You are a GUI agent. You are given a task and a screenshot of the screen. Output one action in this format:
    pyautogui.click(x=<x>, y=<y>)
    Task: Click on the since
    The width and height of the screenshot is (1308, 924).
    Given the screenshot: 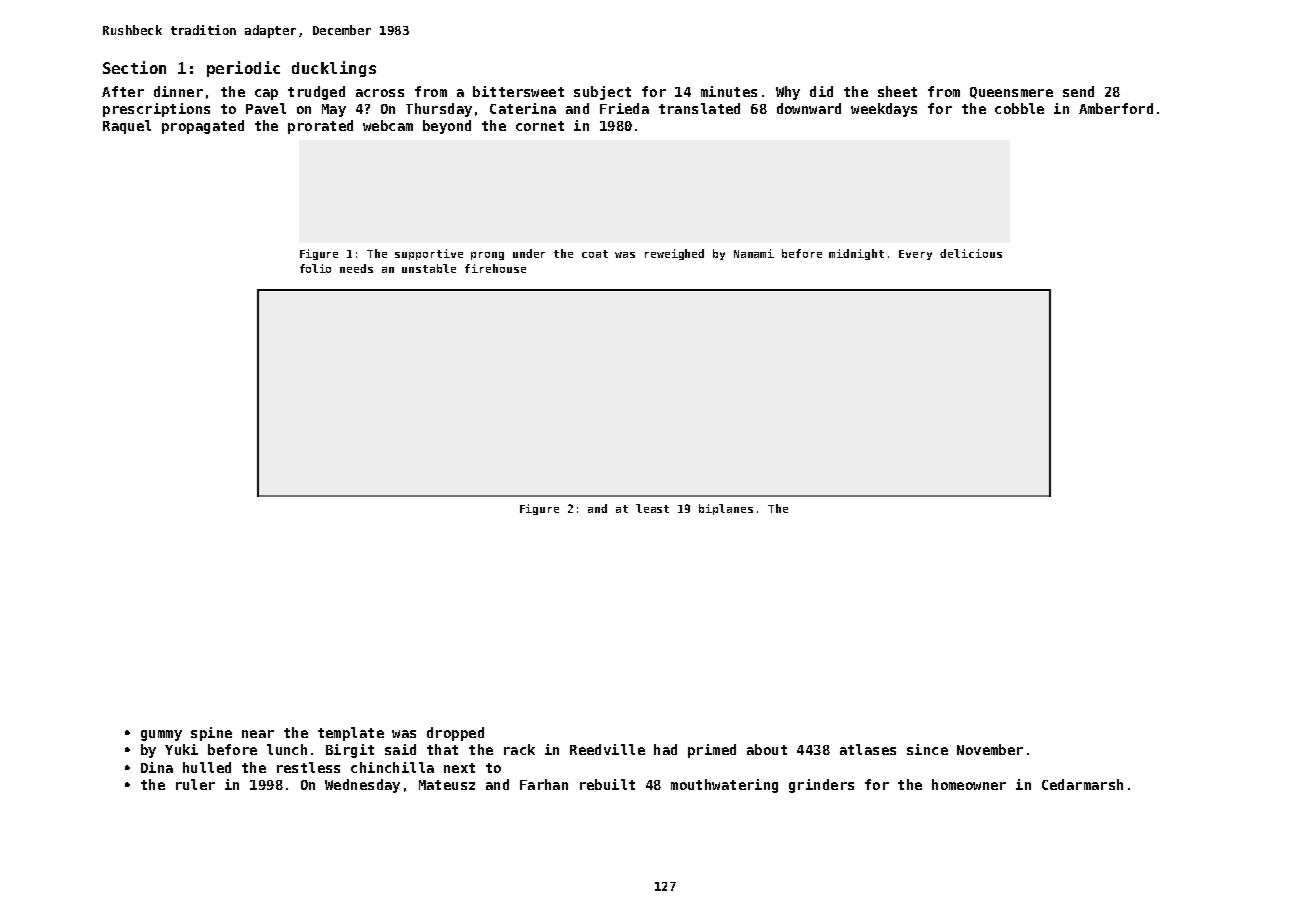 What is the action you would take?
    pyautogui.click(x=927, y=749)
